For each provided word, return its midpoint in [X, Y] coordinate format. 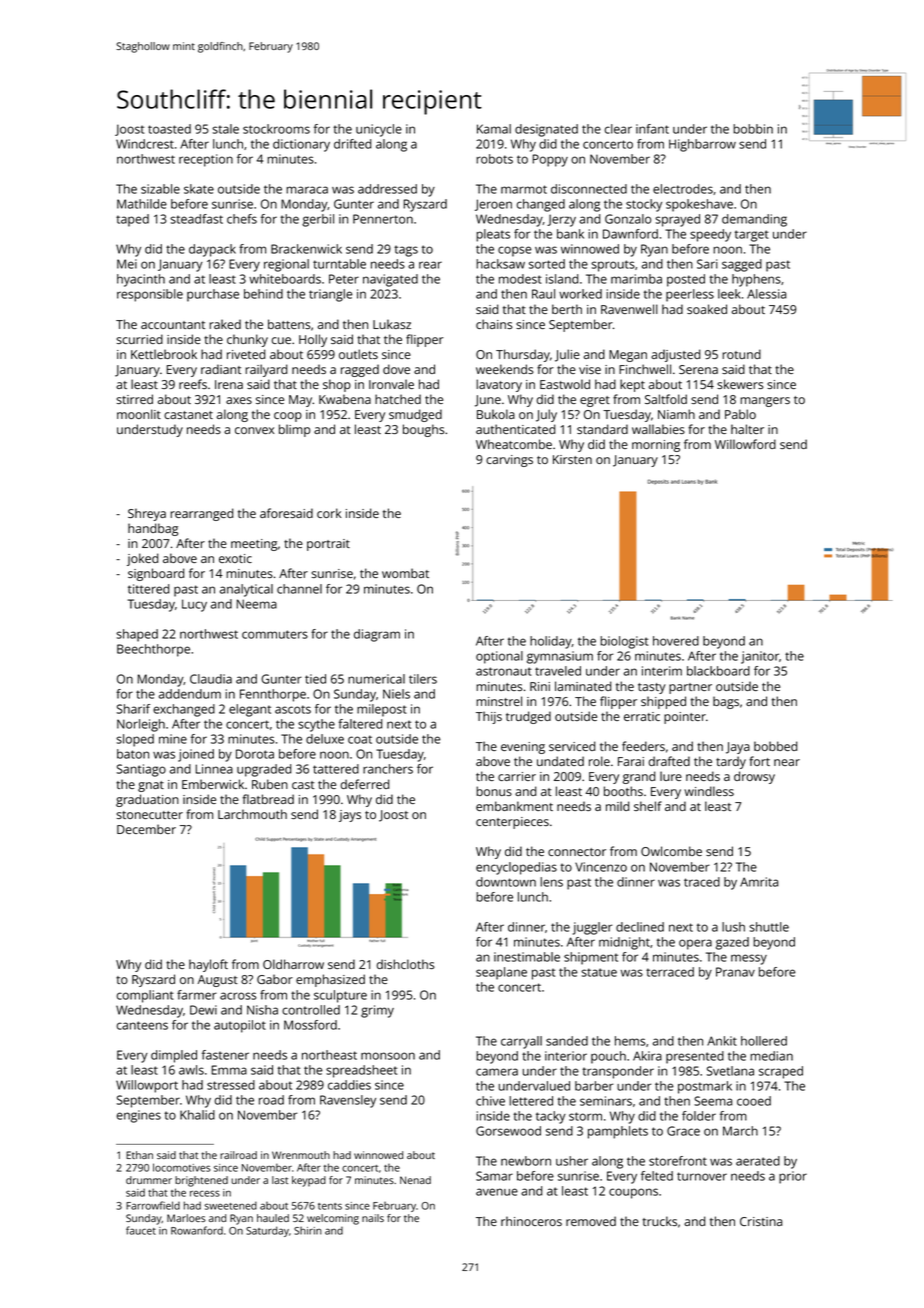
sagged [742, 265]
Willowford [745, 444]
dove [396, 369]
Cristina [761, 1221]
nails [373, 1218]
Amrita [759, 882]
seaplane [501, 973]
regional [286, 265]
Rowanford [197, 1230]
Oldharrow [293, 964]
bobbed [775, 746]
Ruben [270, 784]
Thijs [489, 717]
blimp [294, 430]
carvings [509, 461]
